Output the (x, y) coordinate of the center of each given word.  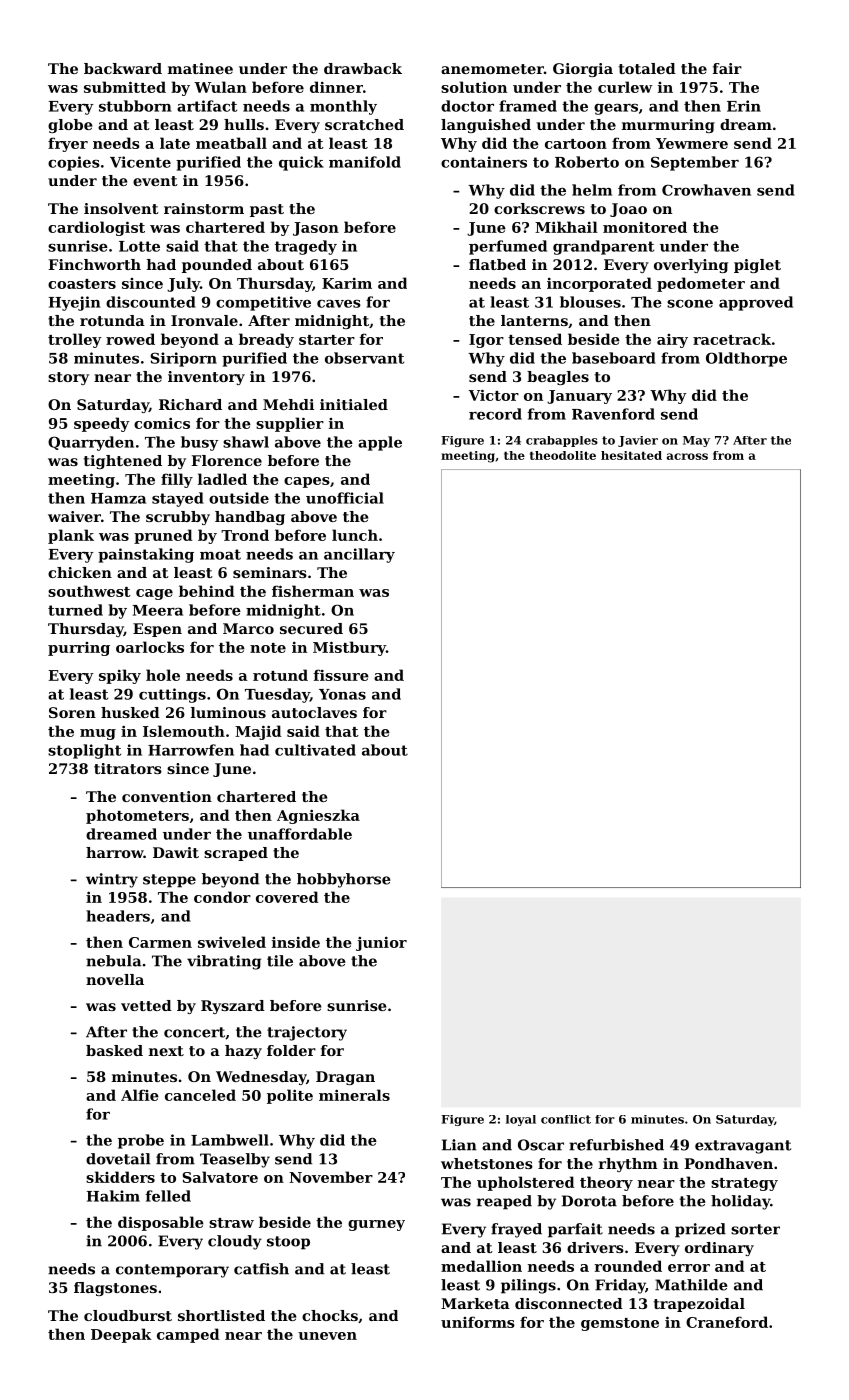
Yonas (342, 694)
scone (690, 304)
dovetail (118, 1159)
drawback (363, 68)
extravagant (743, 1147)
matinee (200, 68)
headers (118, 916)
